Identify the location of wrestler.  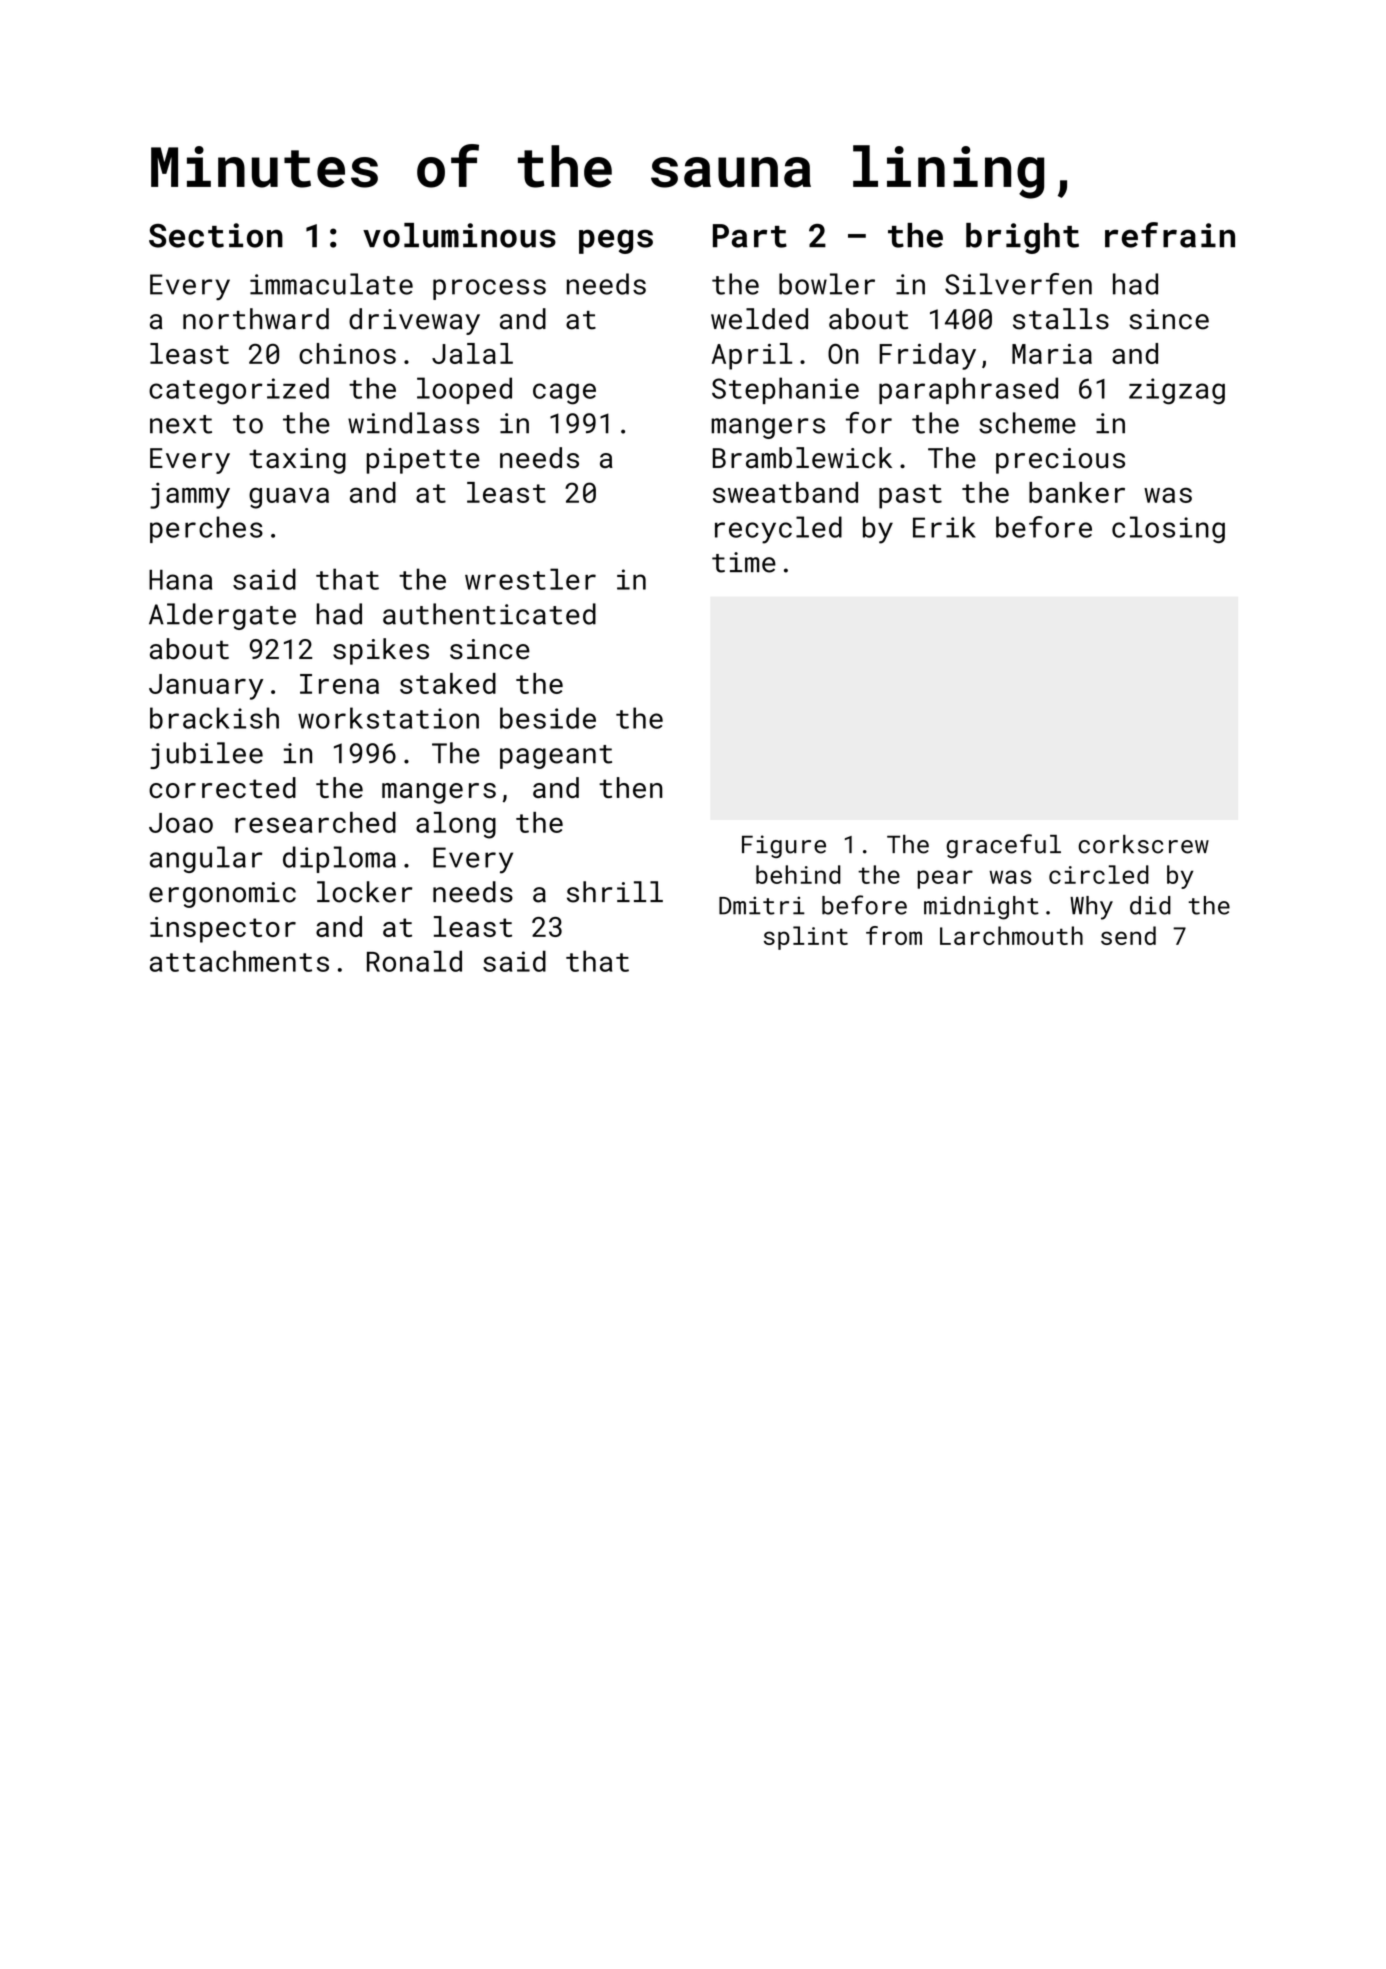
(530, 579).
